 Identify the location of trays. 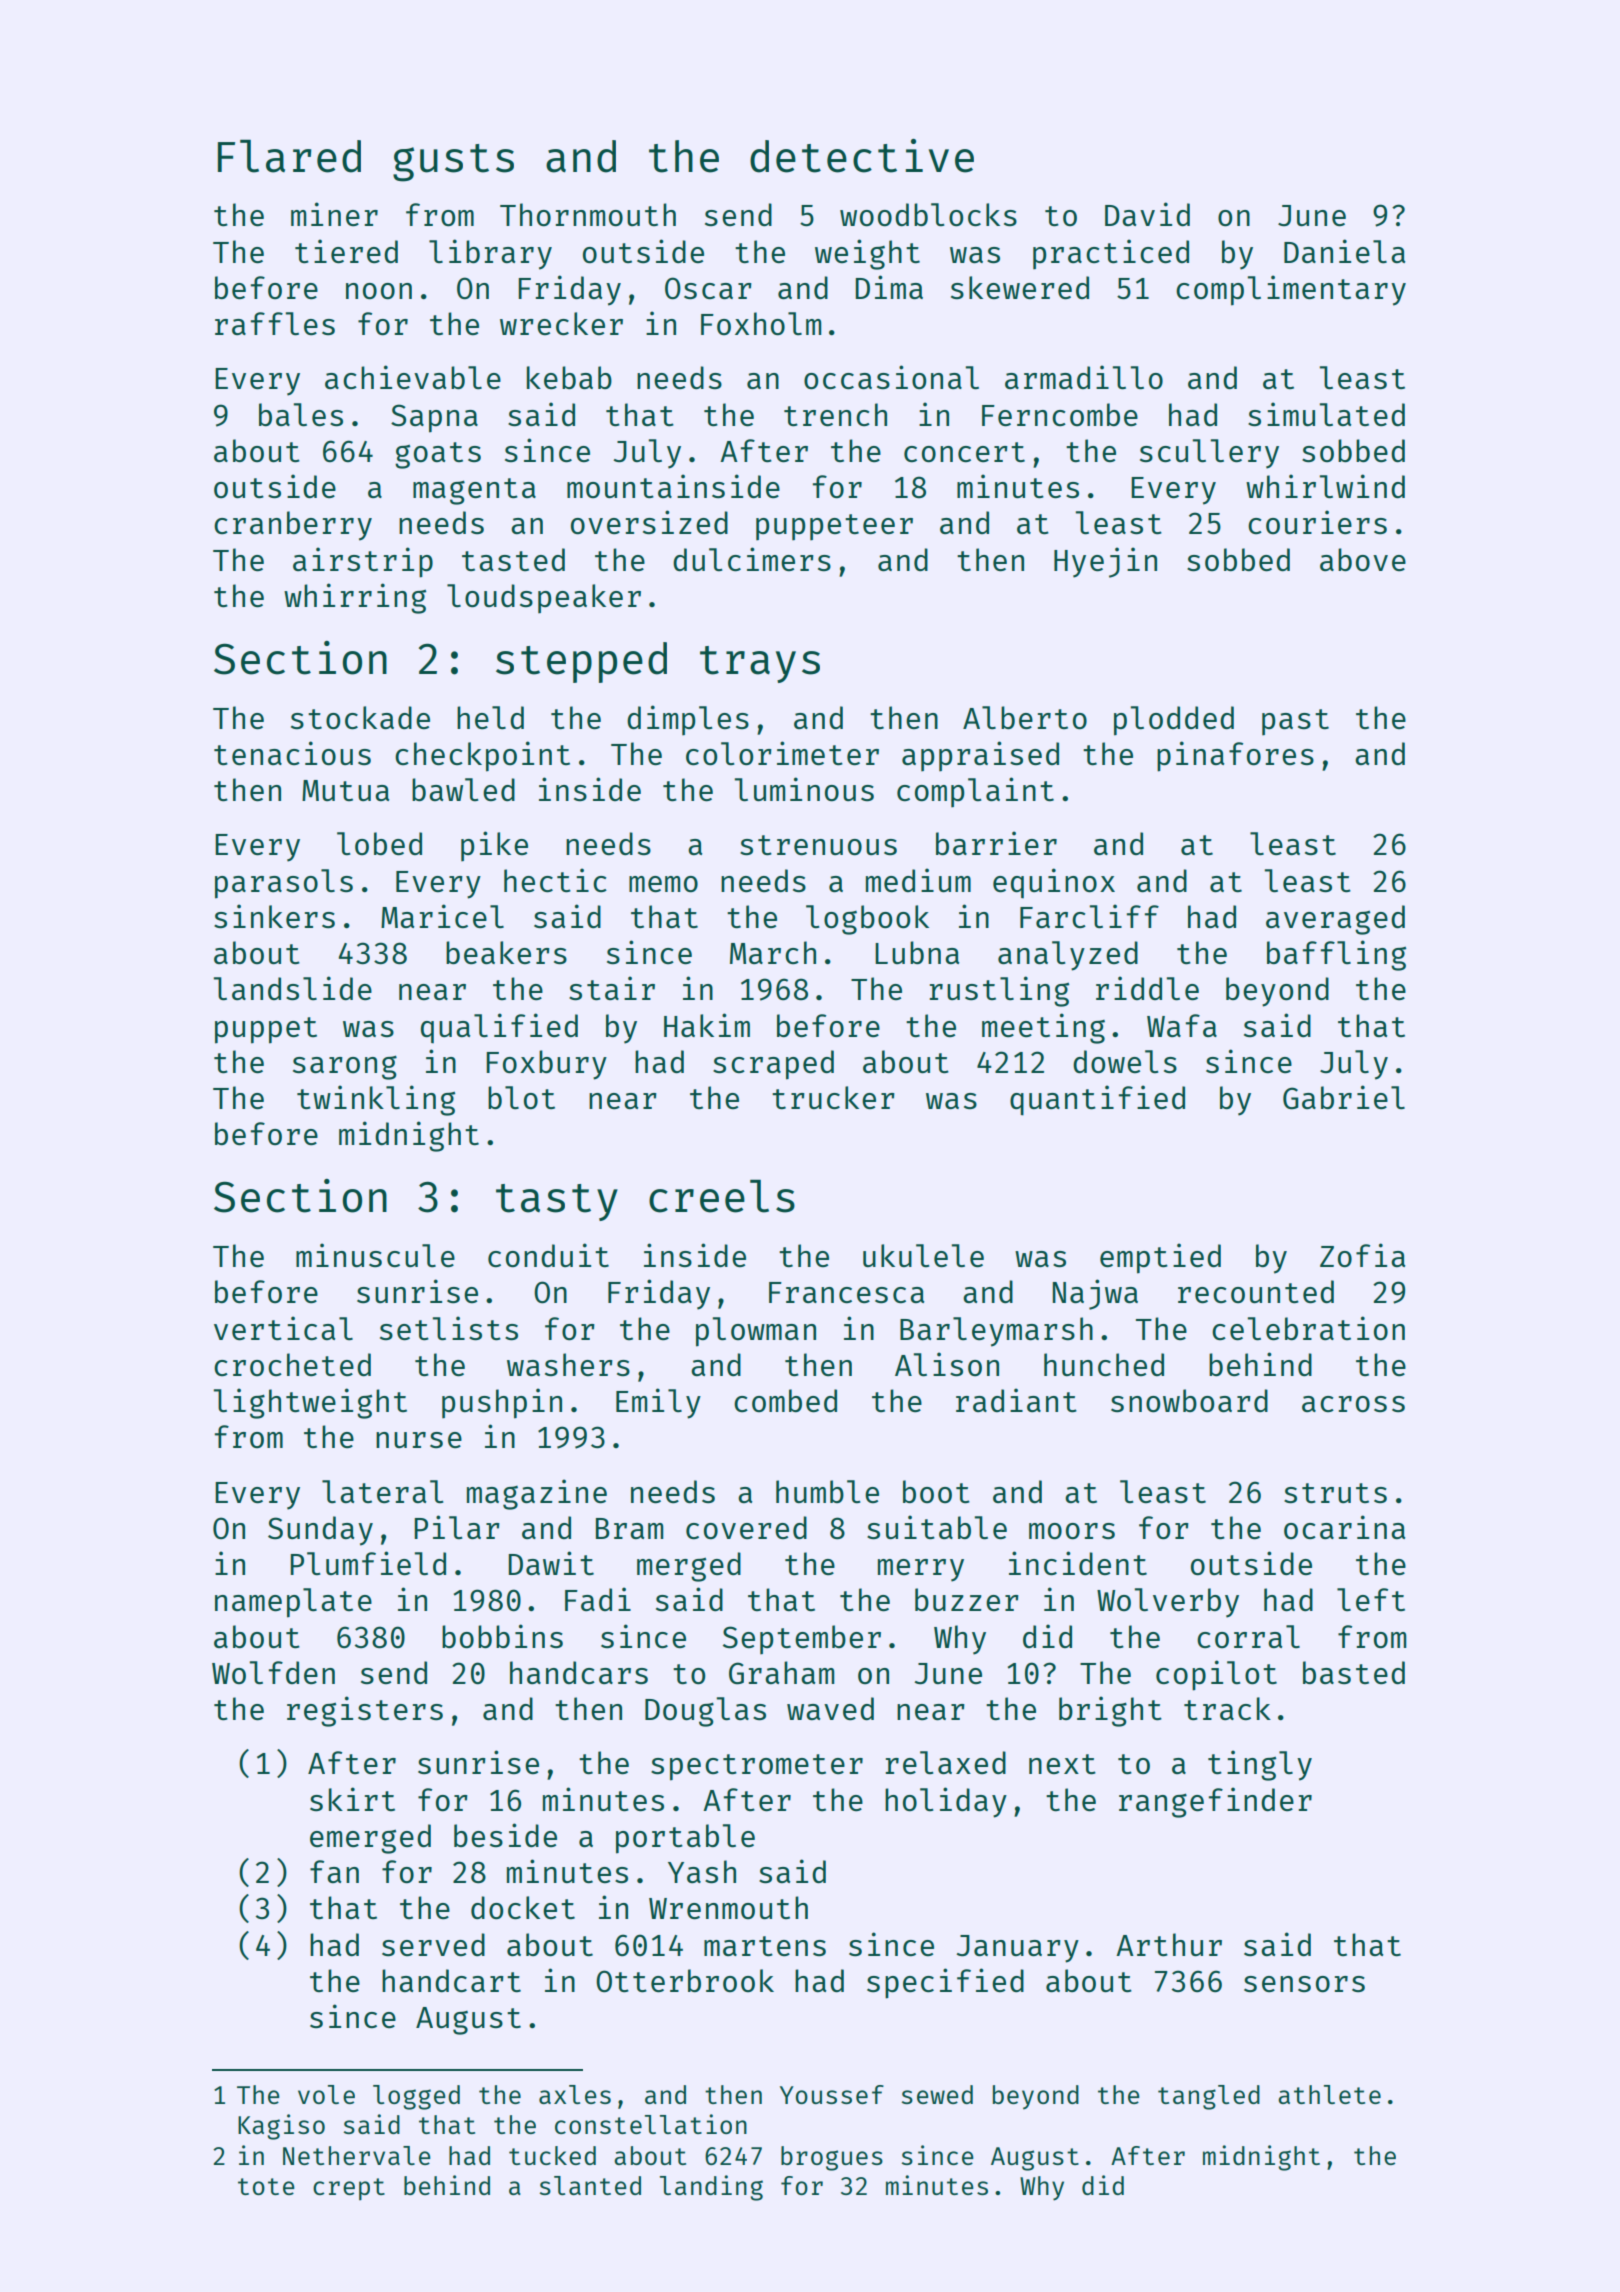
(760, 664).
